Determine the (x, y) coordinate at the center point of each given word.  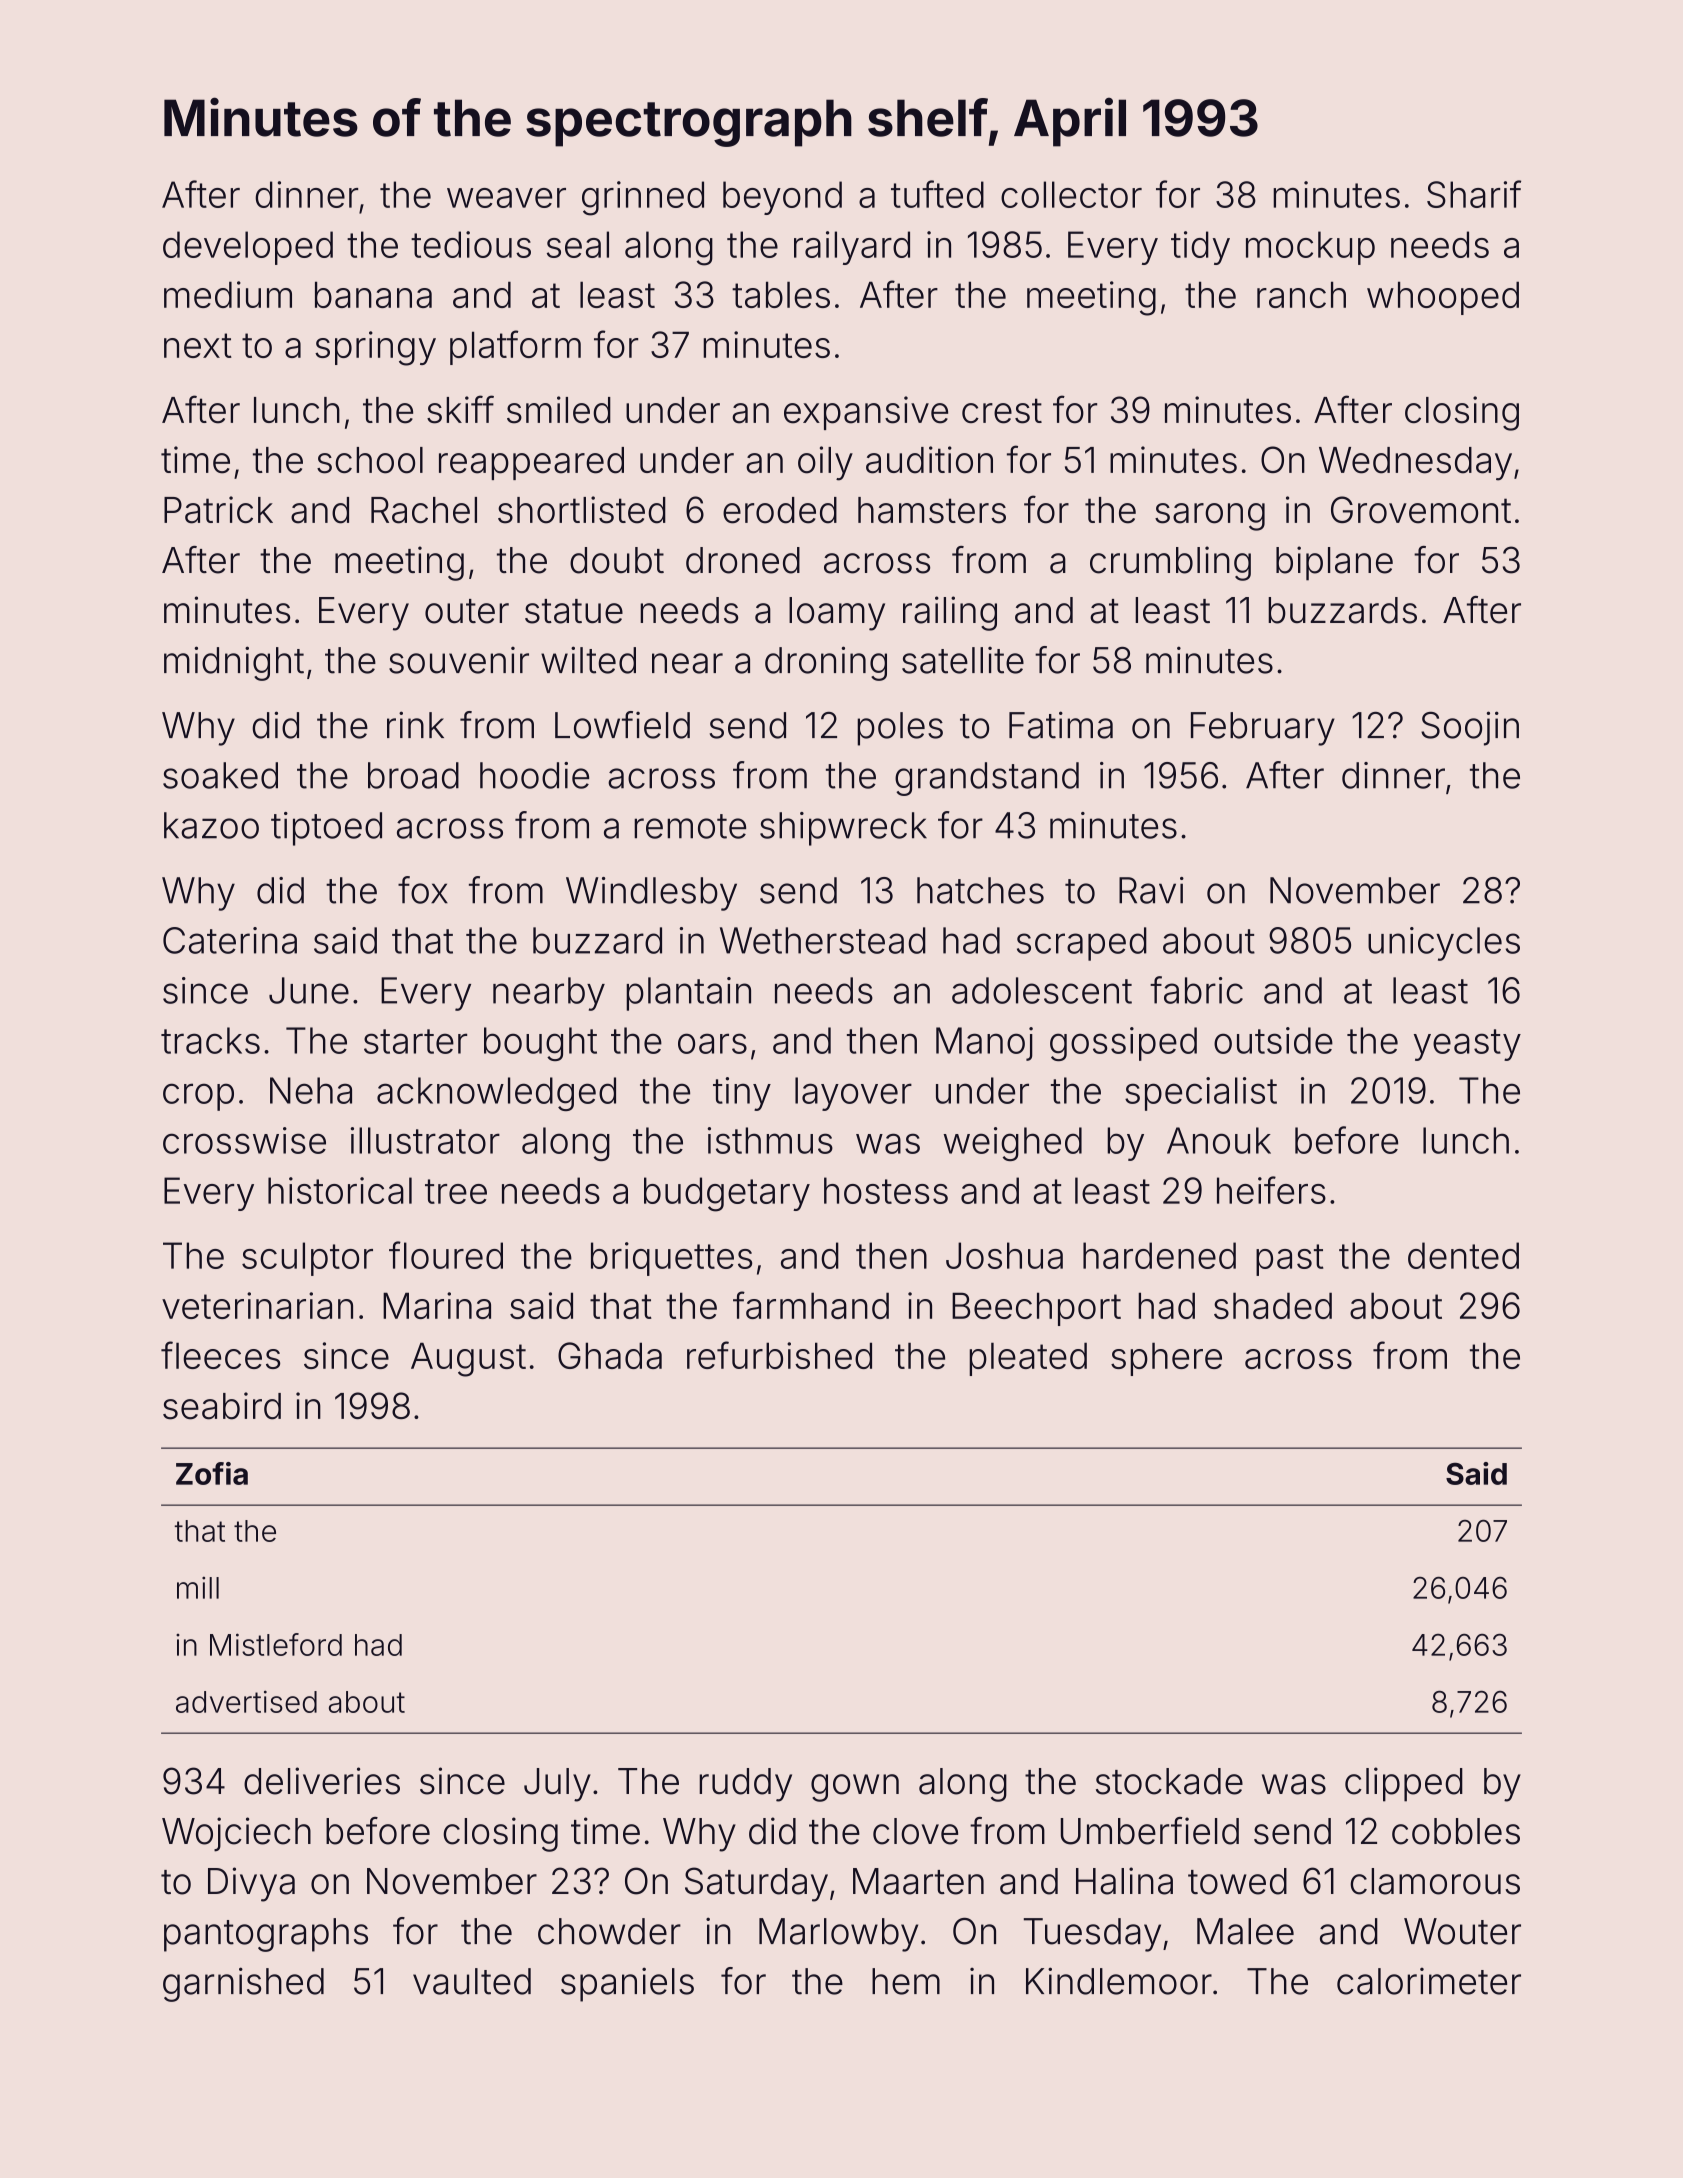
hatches (980, 890)
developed (248, 248)
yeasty (1467, 1045)
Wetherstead (823, 940)
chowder (609, 1931)
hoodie (534, 775)
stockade (1169, 1781)
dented (1463, 1255)
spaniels (627, 1984)
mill (198, 1587)
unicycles (1444, 944)
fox (423, 890)
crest (1002, 411)
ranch (1301, 294)
